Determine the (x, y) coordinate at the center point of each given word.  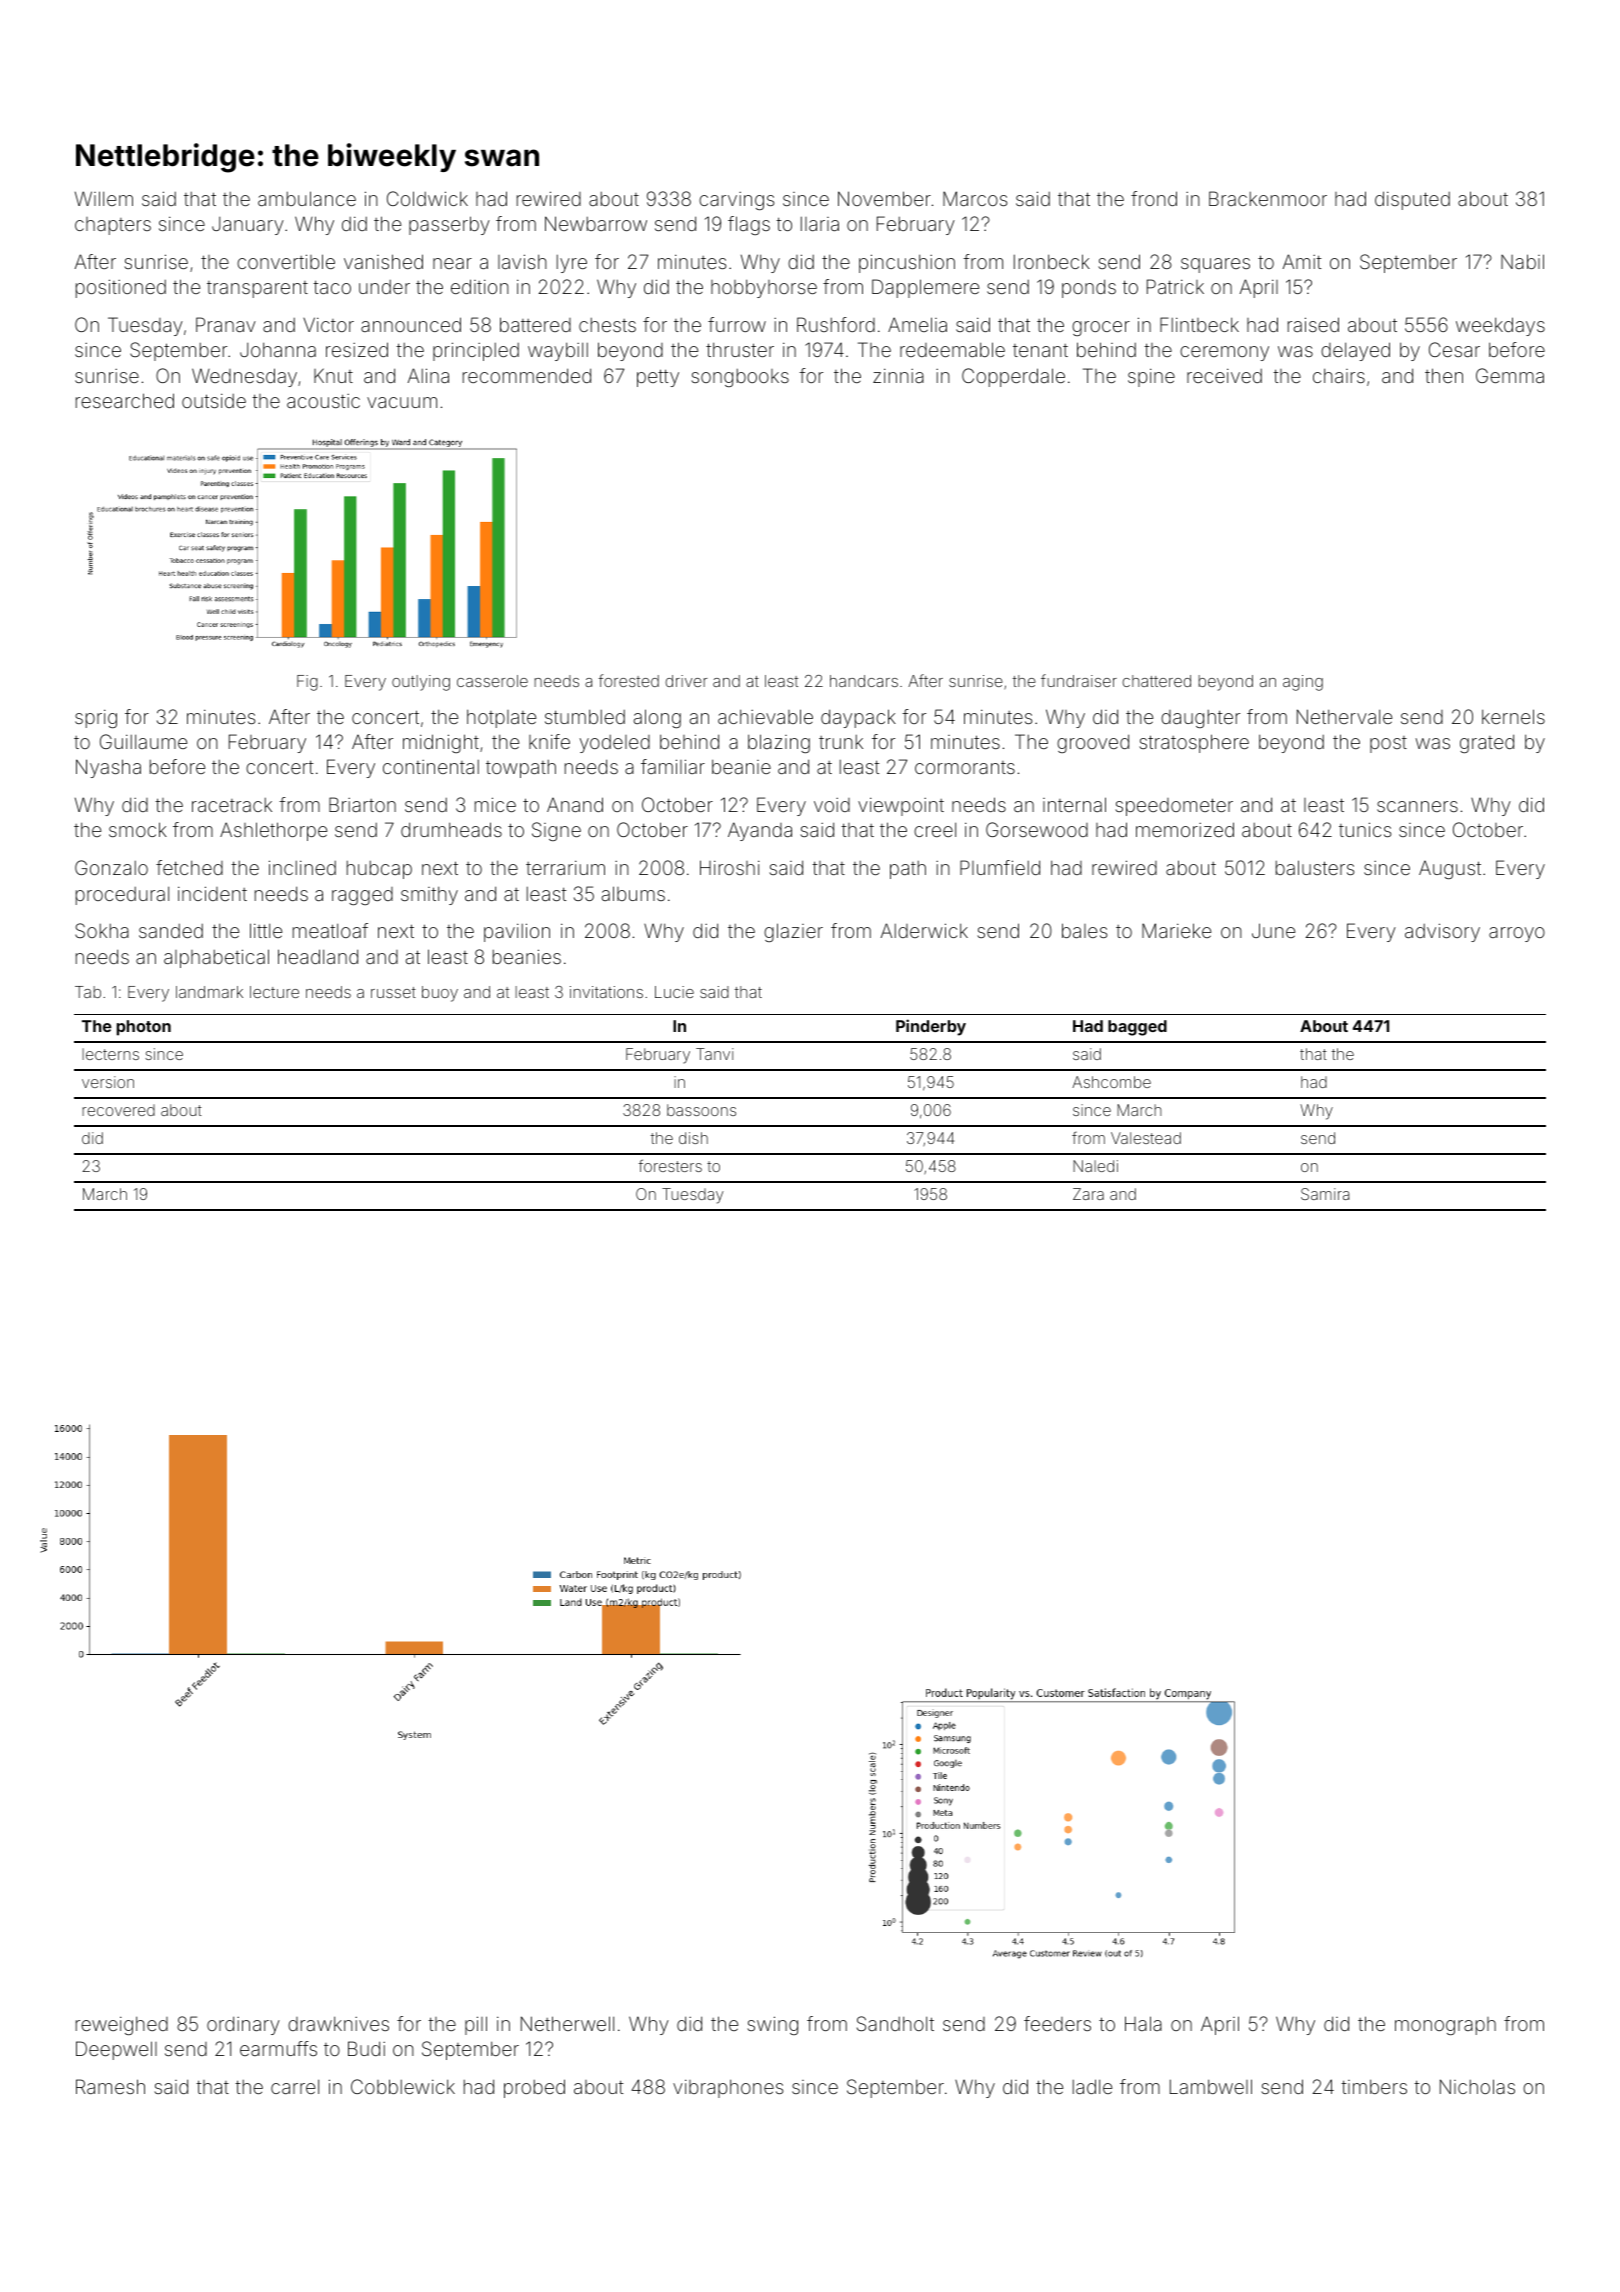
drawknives (338, 2023)
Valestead (1146, 1138)
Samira (1325, 1194)
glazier (793, 932)
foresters (670, 1165)
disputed (1412, 200)
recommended (527, 375)
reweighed (122, 2025)
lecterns (110, 1054)
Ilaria (820, 223)
